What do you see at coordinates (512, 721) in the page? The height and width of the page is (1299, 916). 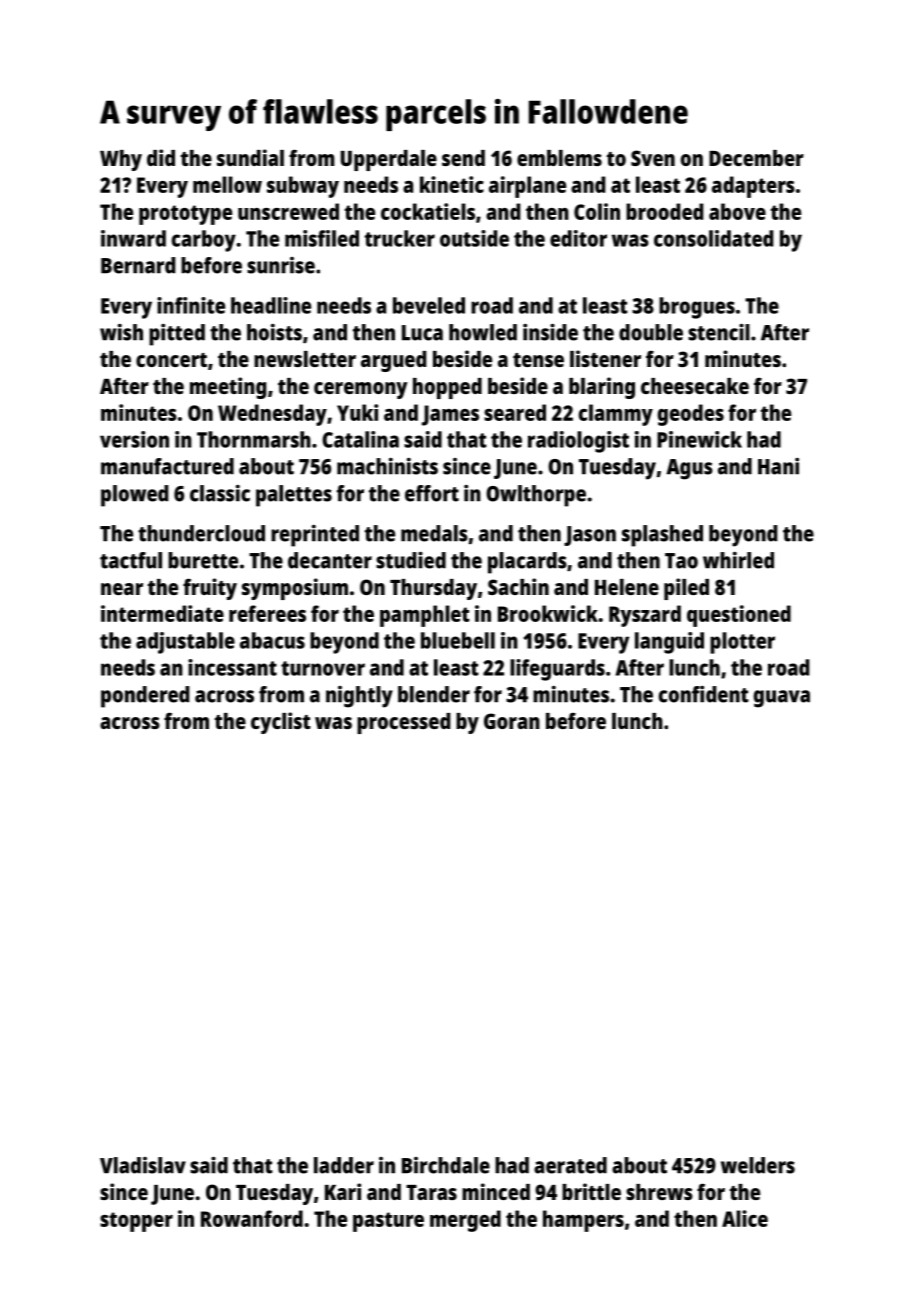 I see `Goran` at bounding box center [512, 721].
